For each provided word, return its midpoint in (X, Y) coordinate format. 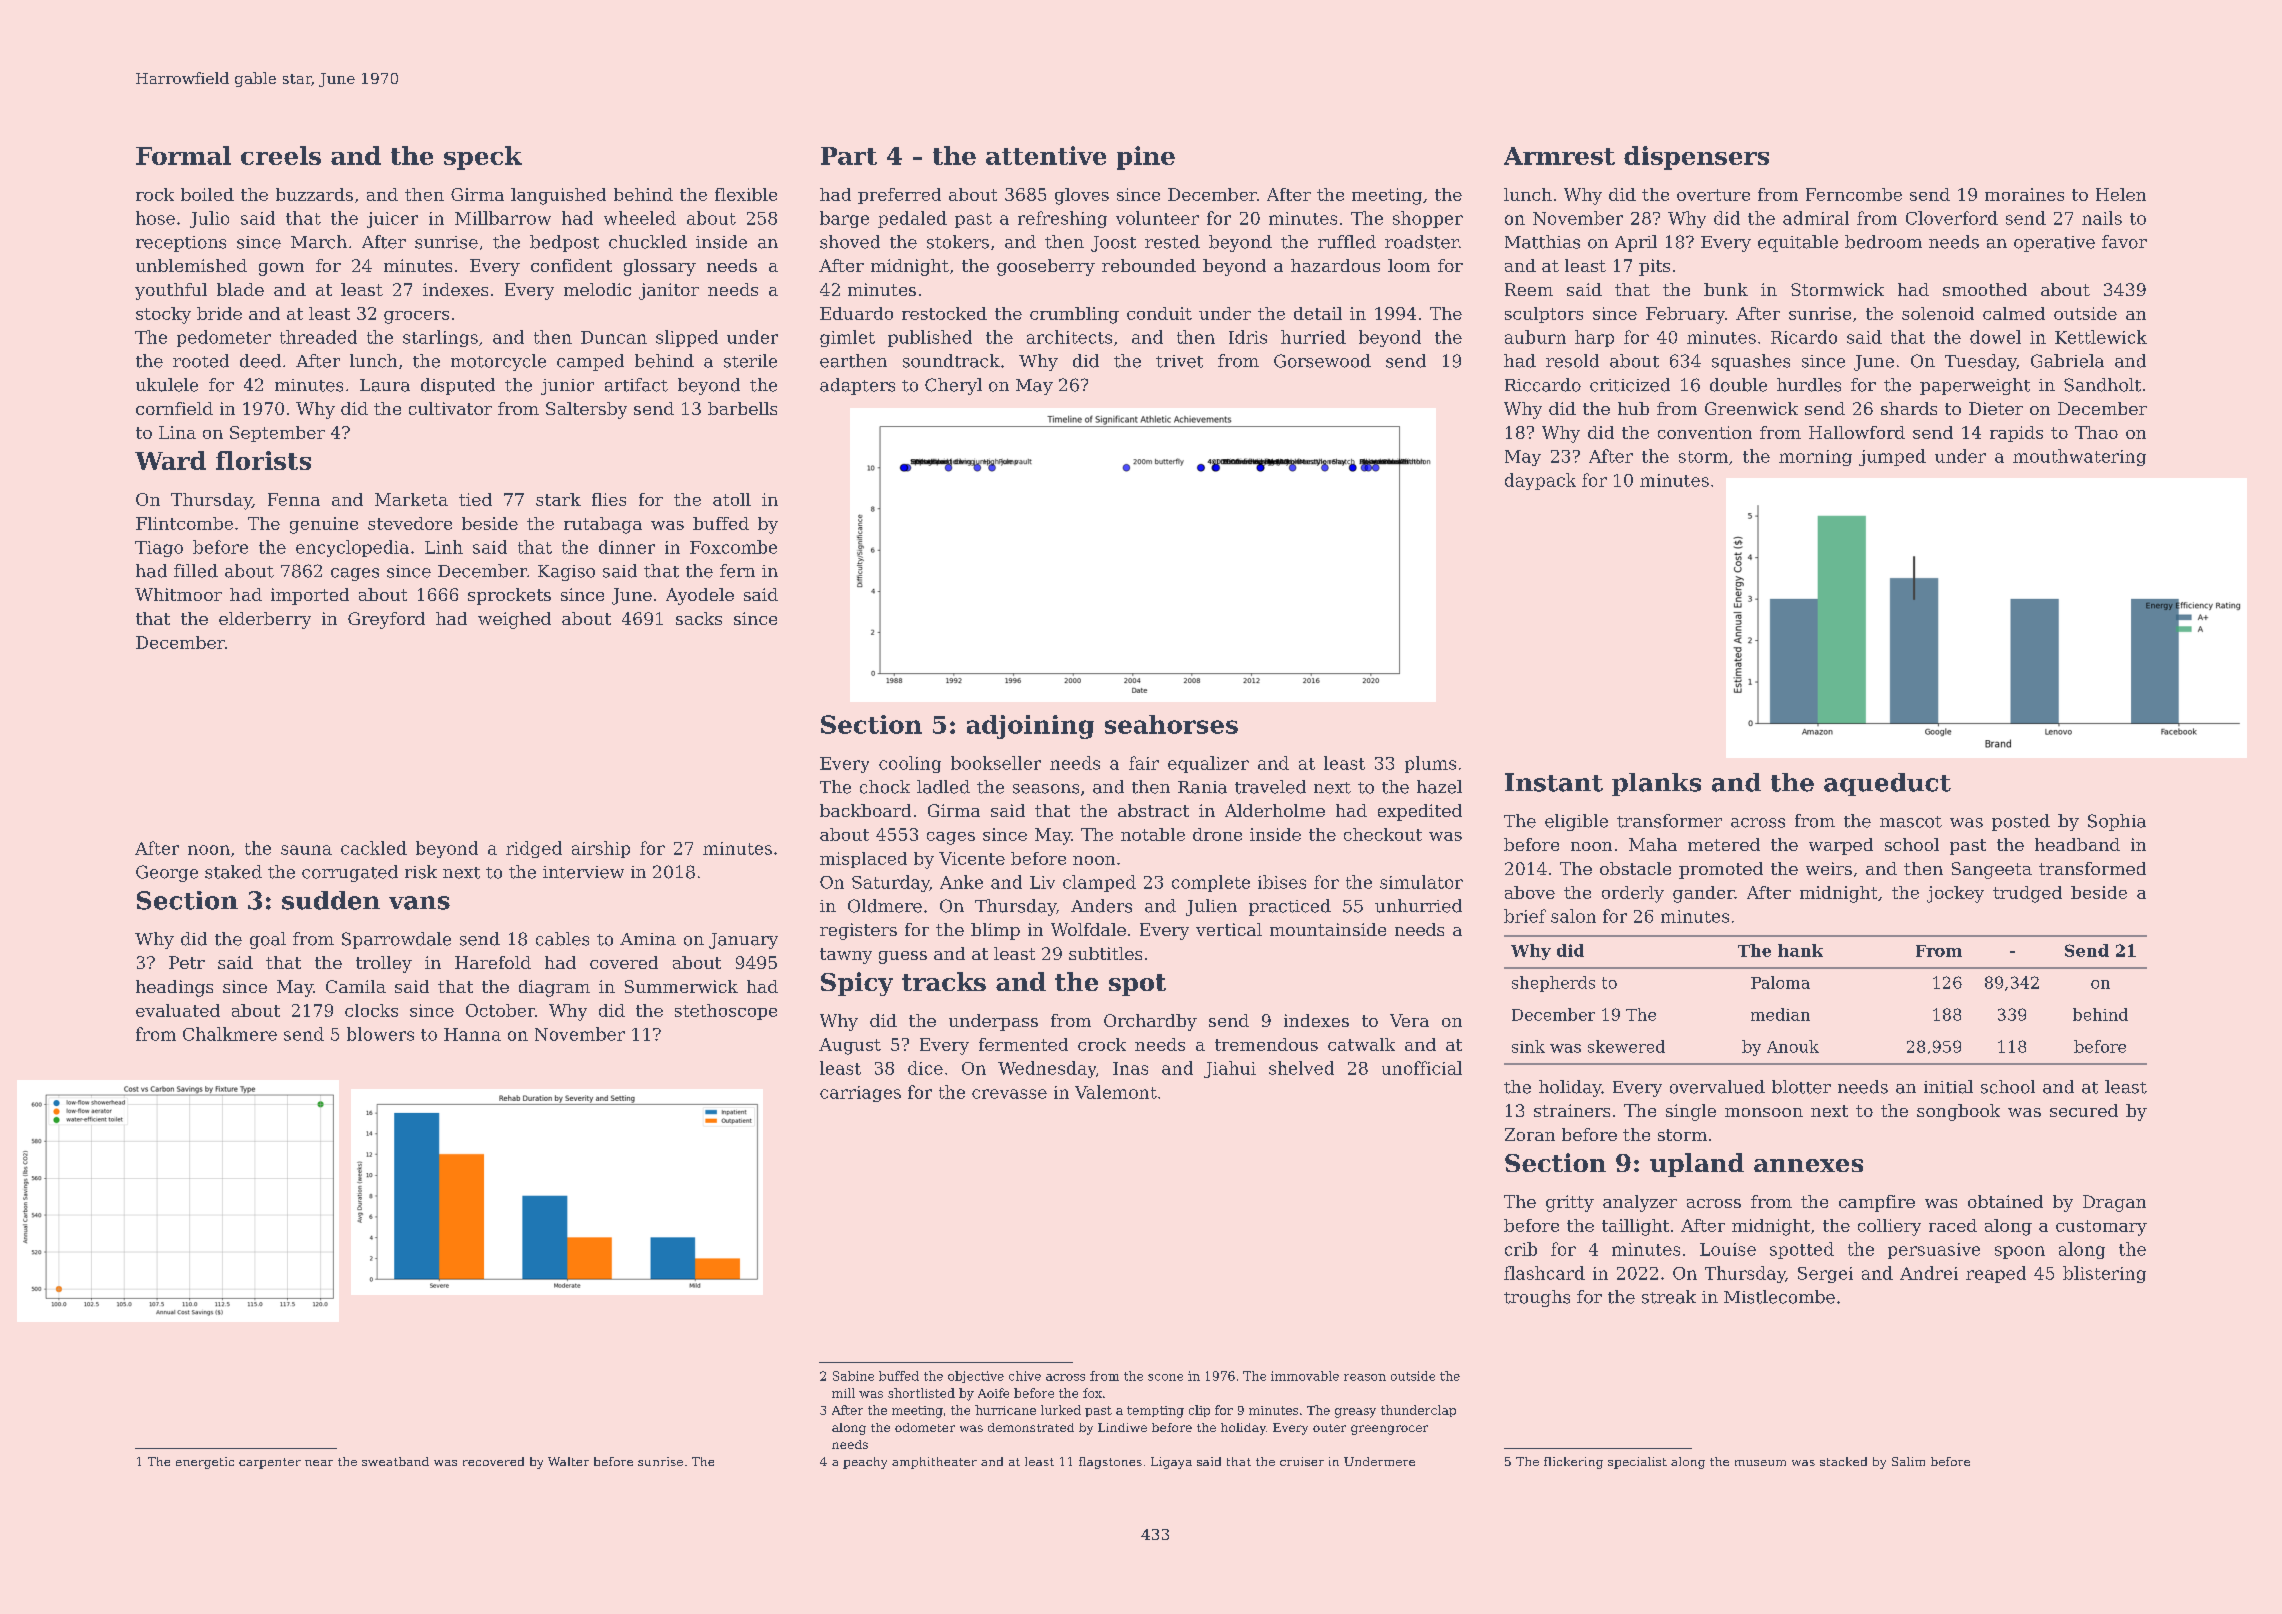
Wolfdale (1088, 929)
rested (1172, 242)
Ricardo (1804, 337)
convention (1705, 432)
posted (2021, 822)
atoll (732, 499)
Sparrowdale (396, 940)
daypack (1540, 481)
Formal (183, 155)
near (319, 1463)
